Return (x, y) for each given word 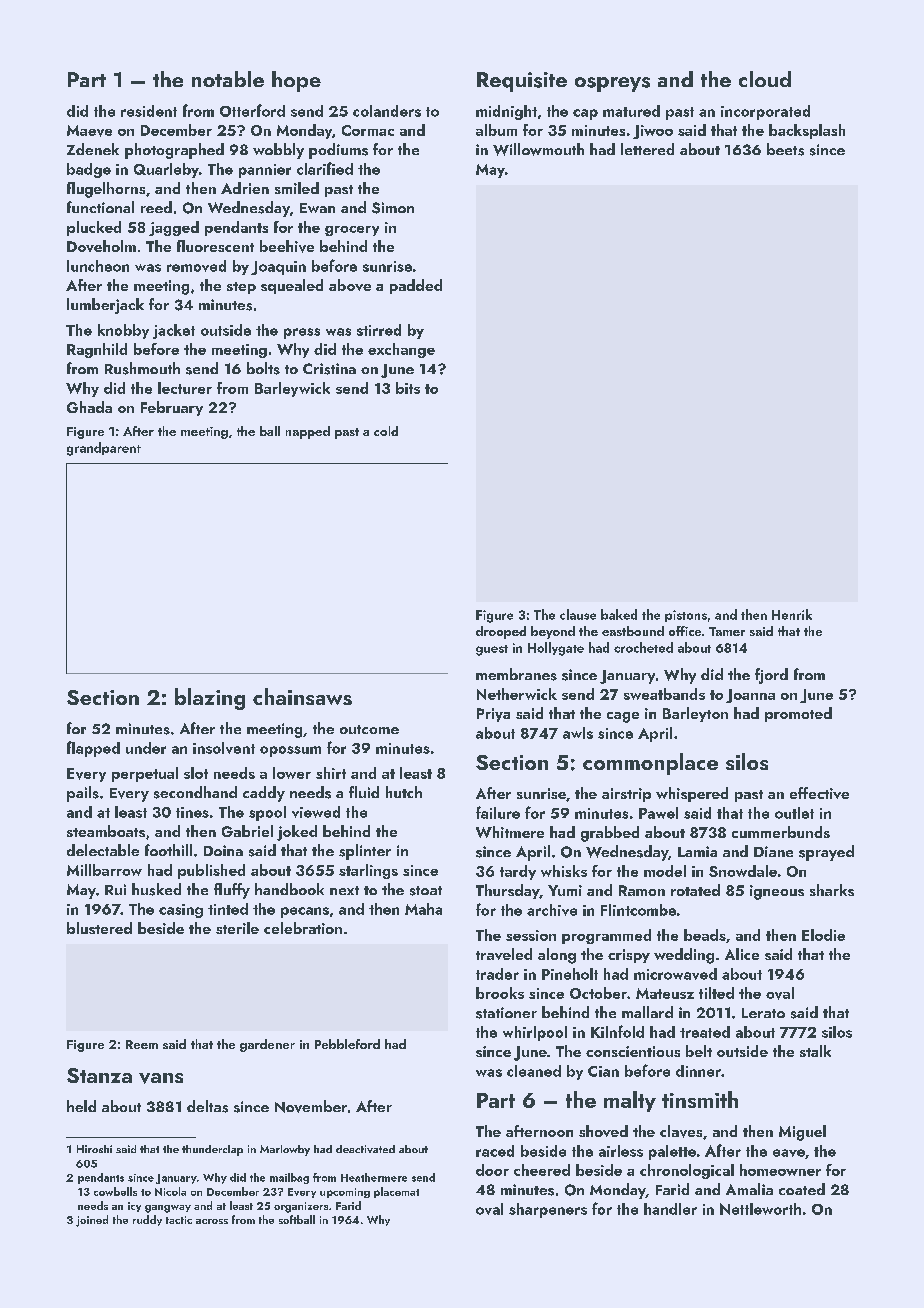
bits (408, 388)
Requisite (522, 82)
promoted (798, 714)
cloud (765, 79)
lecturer (185, 388)
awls (578, 733)
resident (149, 111)
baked (619, 614)
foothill (168, 850)
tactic (179, 1220)
